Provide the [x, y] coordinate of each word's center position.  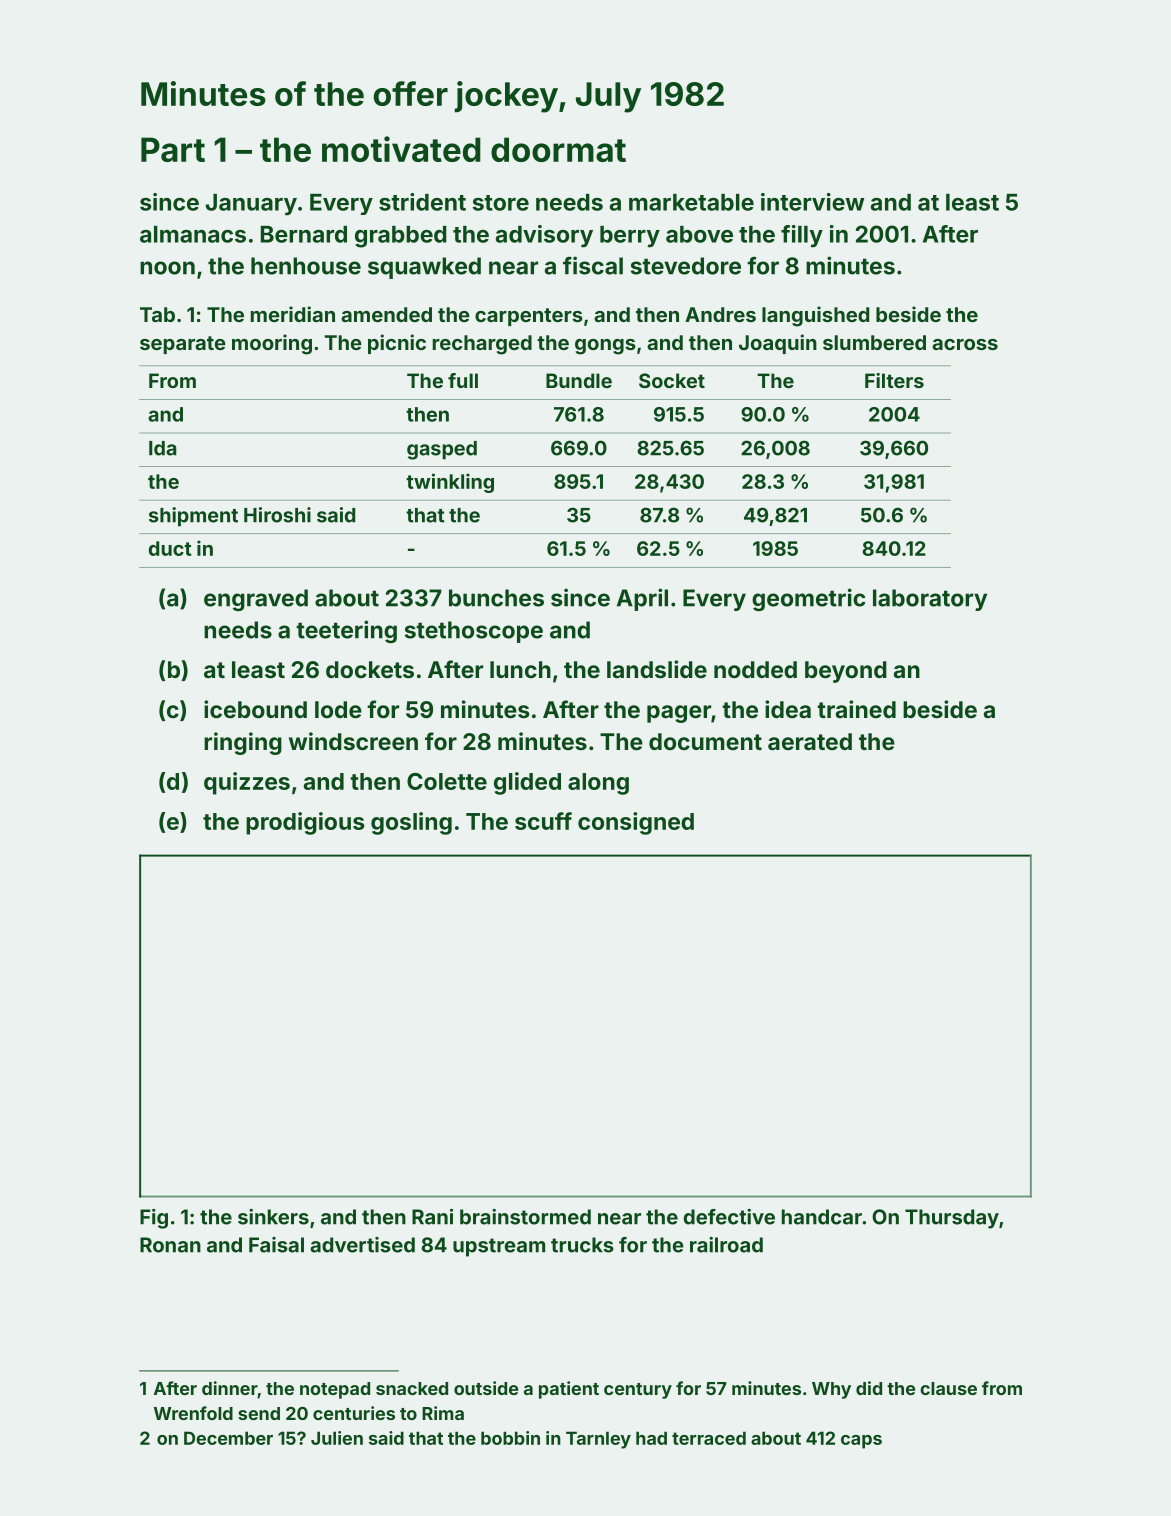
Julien [337, 1438]
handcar [822, 1217]
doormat [558, 149]
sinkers [273, 1217]
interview [813, 202]
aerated [810, 741]
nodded [755, 669]
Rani [432, 1217]
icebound [255, 709]
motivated [401, 149]
